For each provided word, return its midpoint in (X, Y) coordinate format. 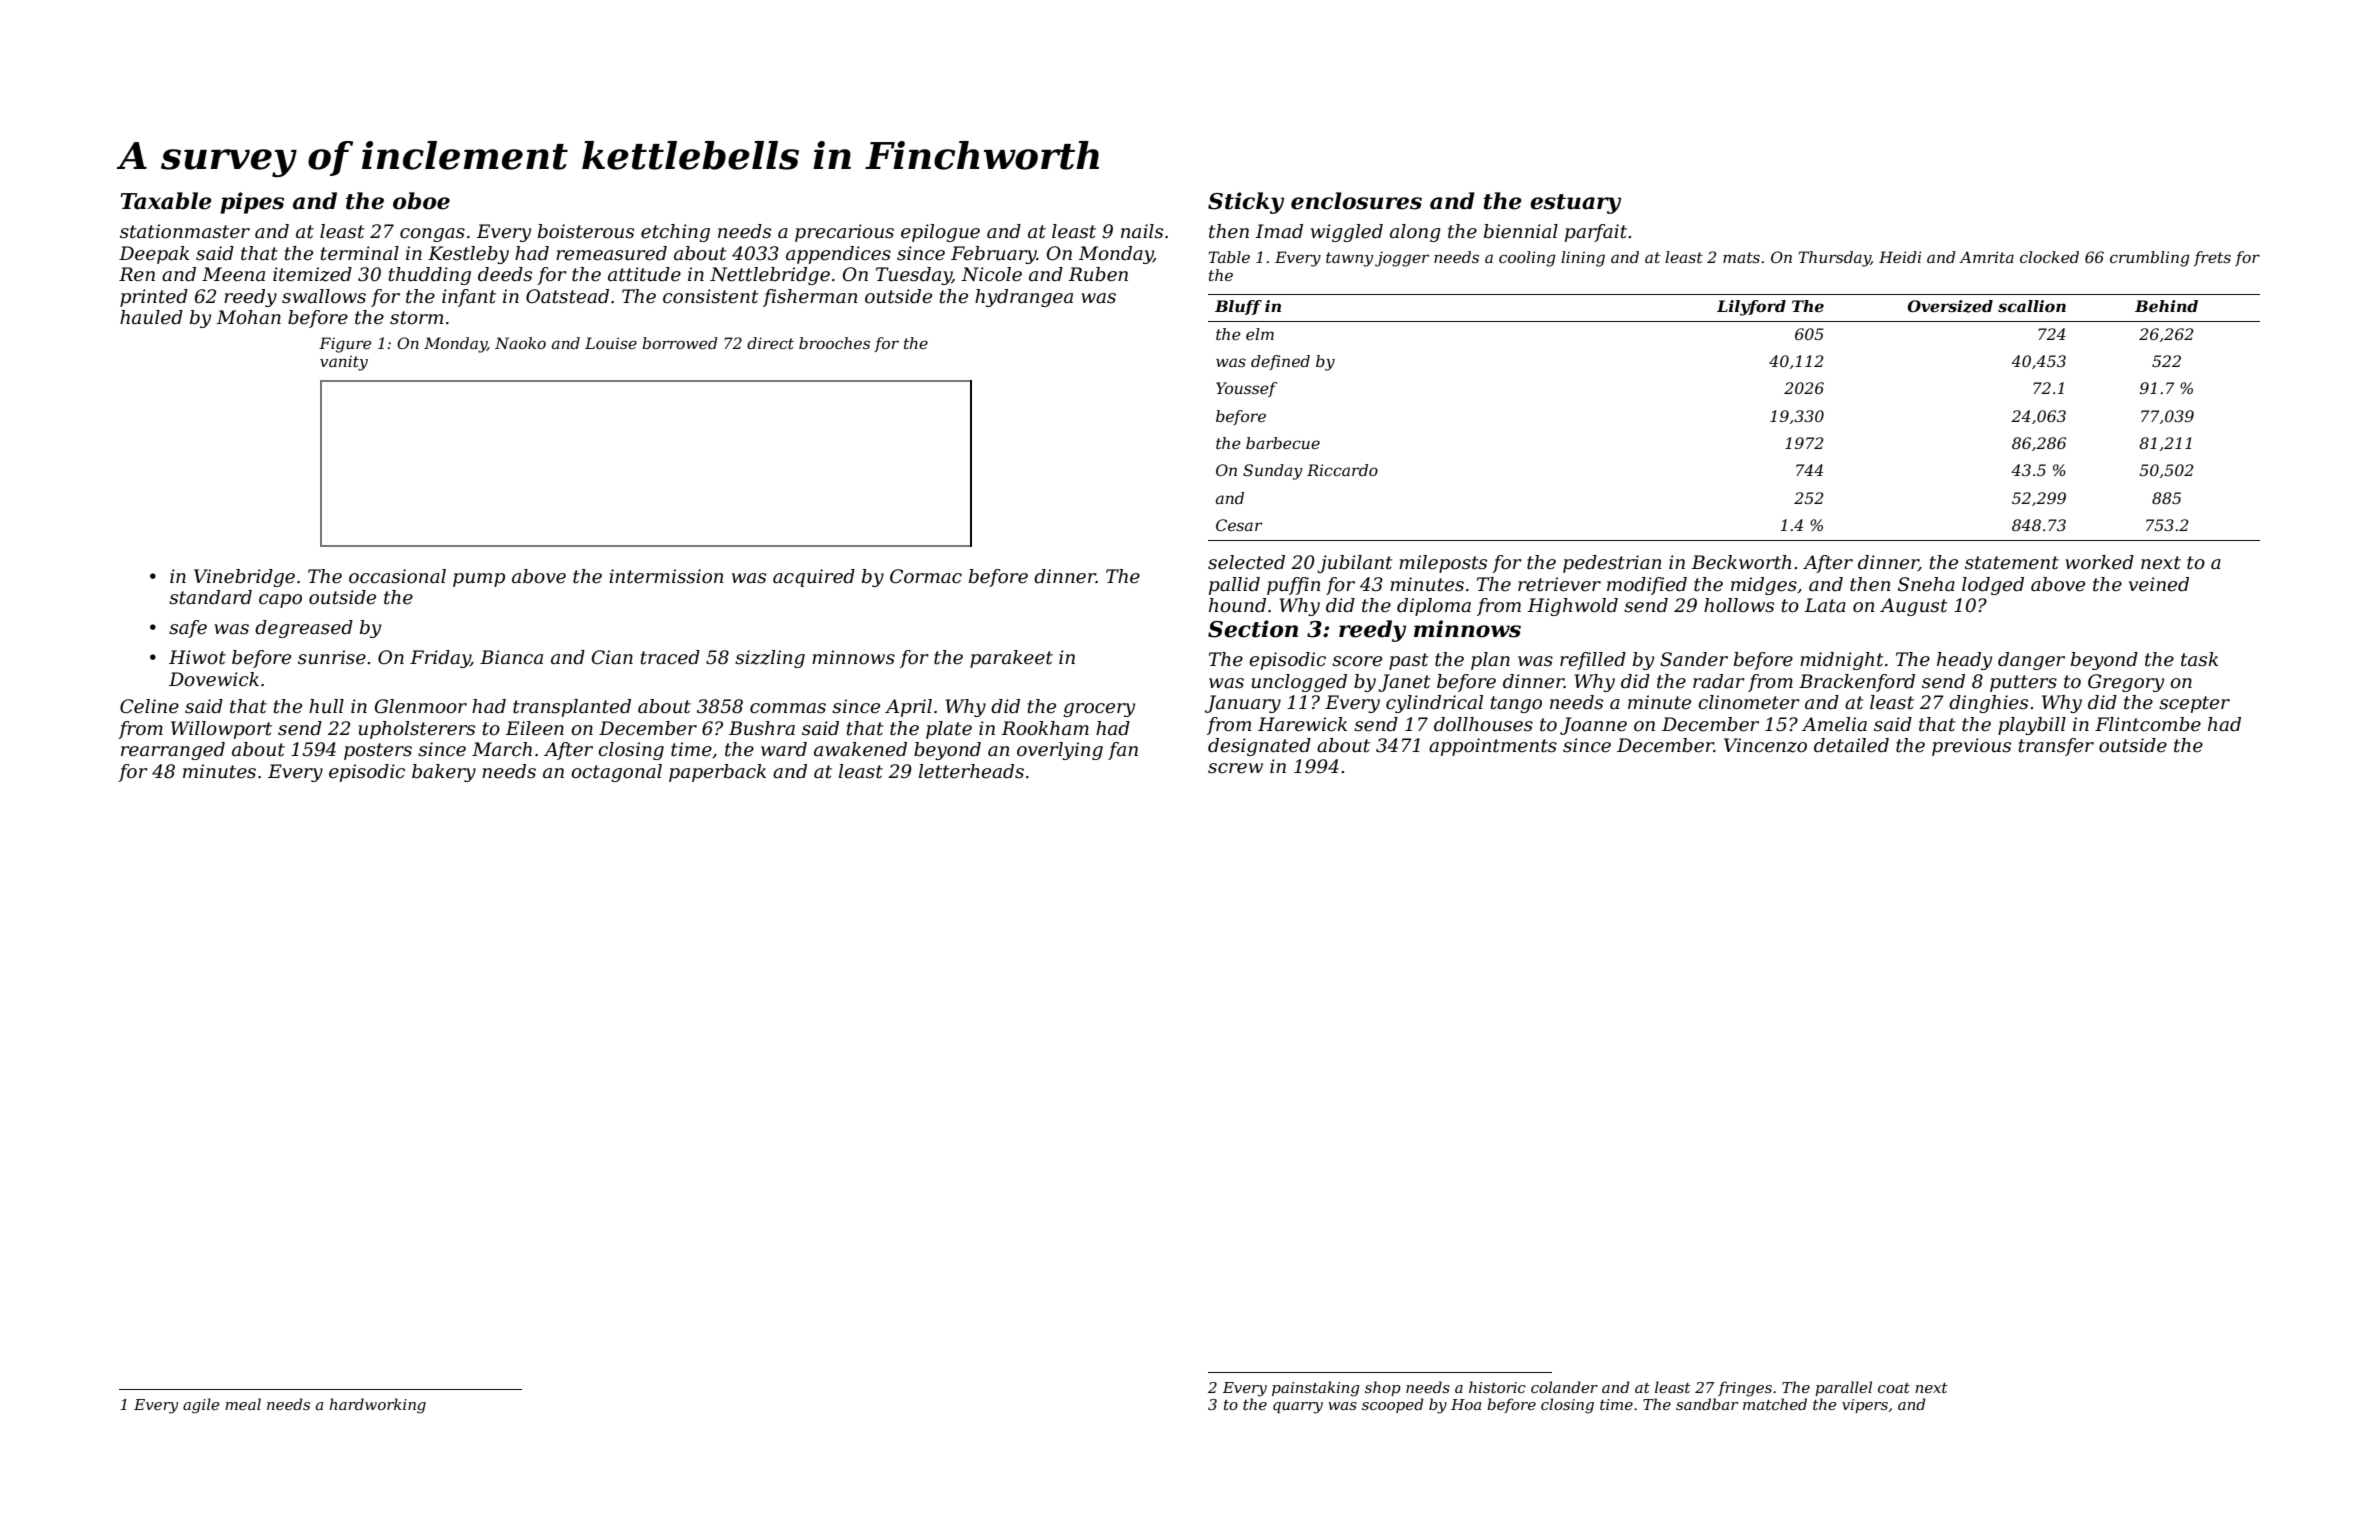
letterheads (971, 771)
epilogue (940, 233)
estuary (1575, 204)
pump (479, 580)
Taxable (166, 201)
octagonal (616, 773)
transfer (2056, 747)
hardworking (377, 1406)
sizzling (770, 659)
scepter (2194, 704)
